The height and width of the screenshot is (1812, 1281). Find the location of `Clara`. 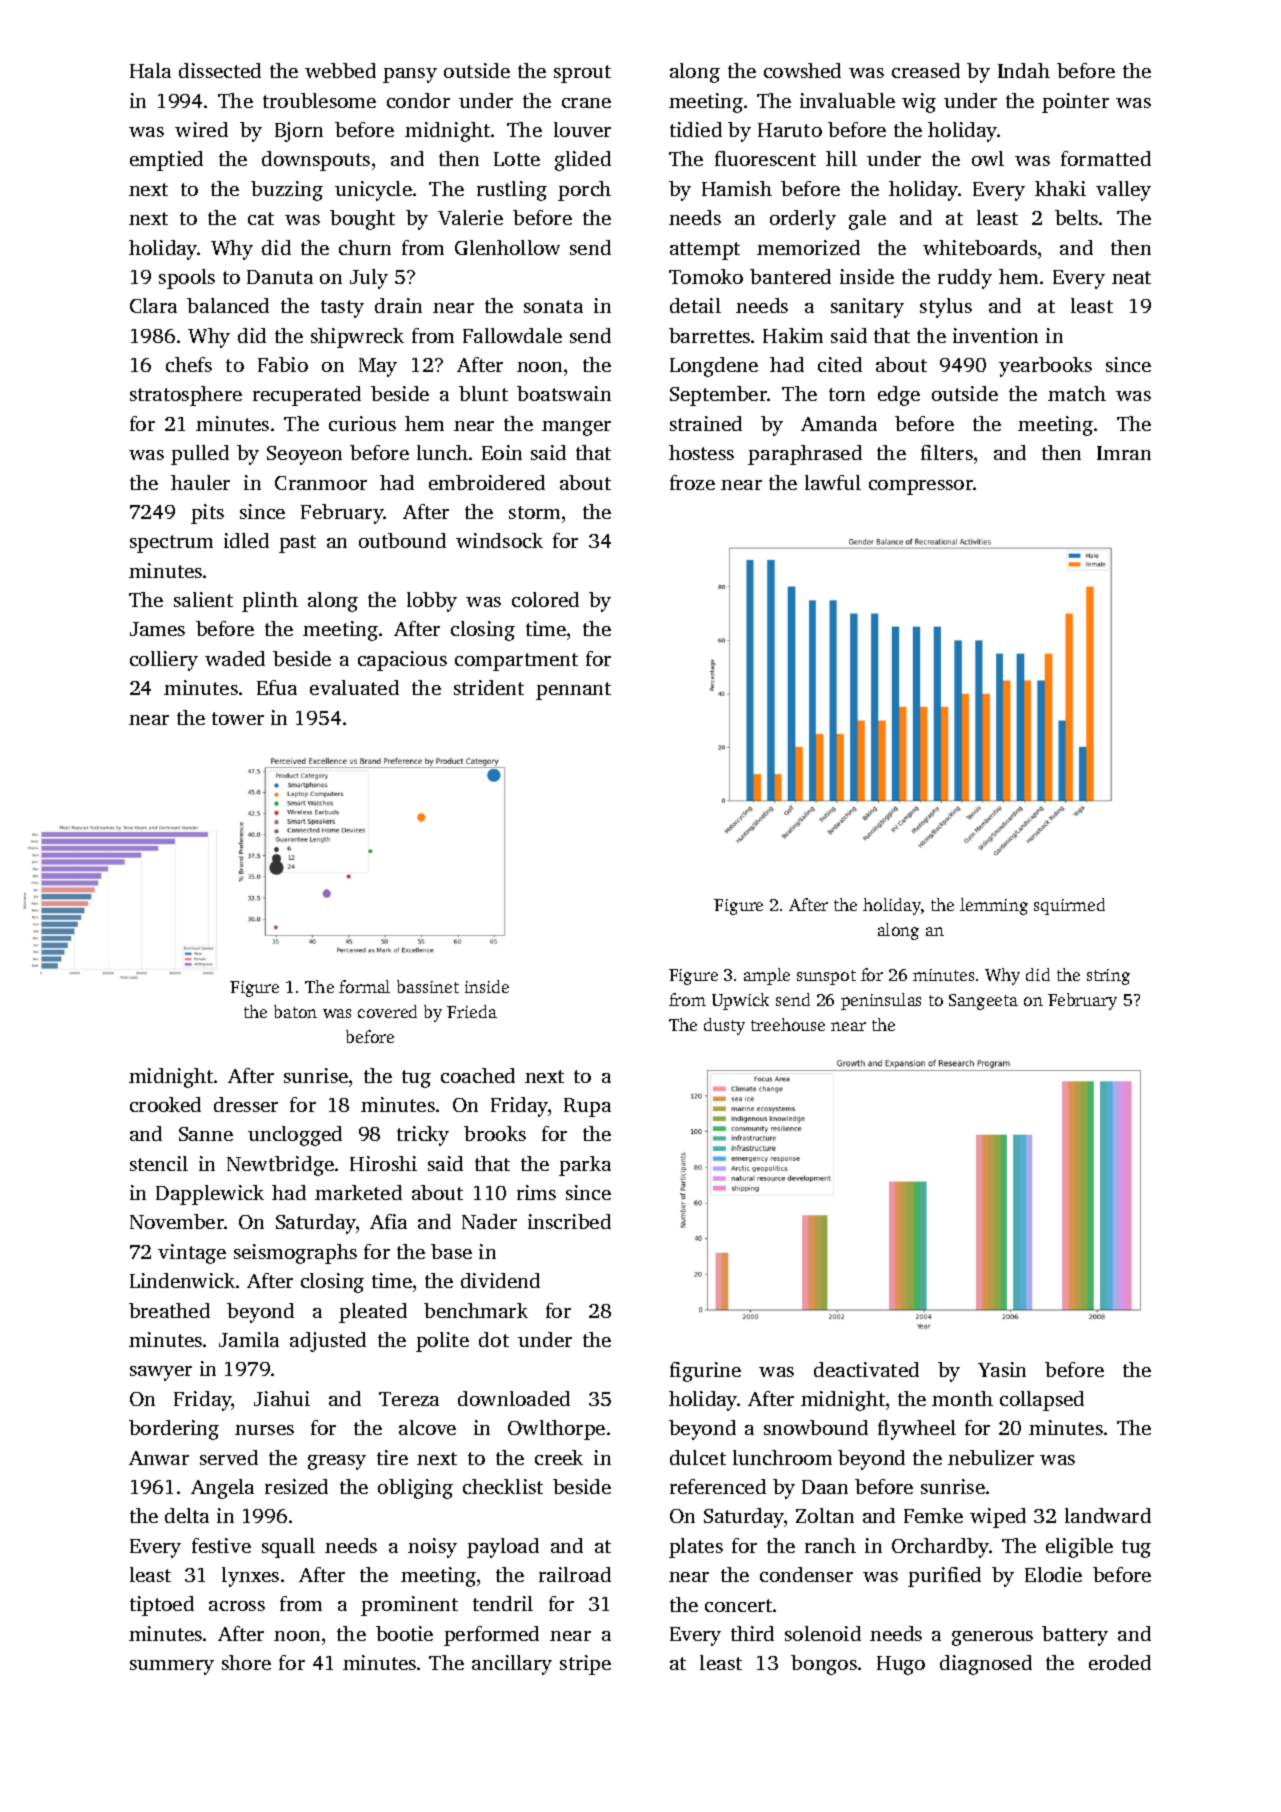

Clara is located at coordinates (153, 305).
